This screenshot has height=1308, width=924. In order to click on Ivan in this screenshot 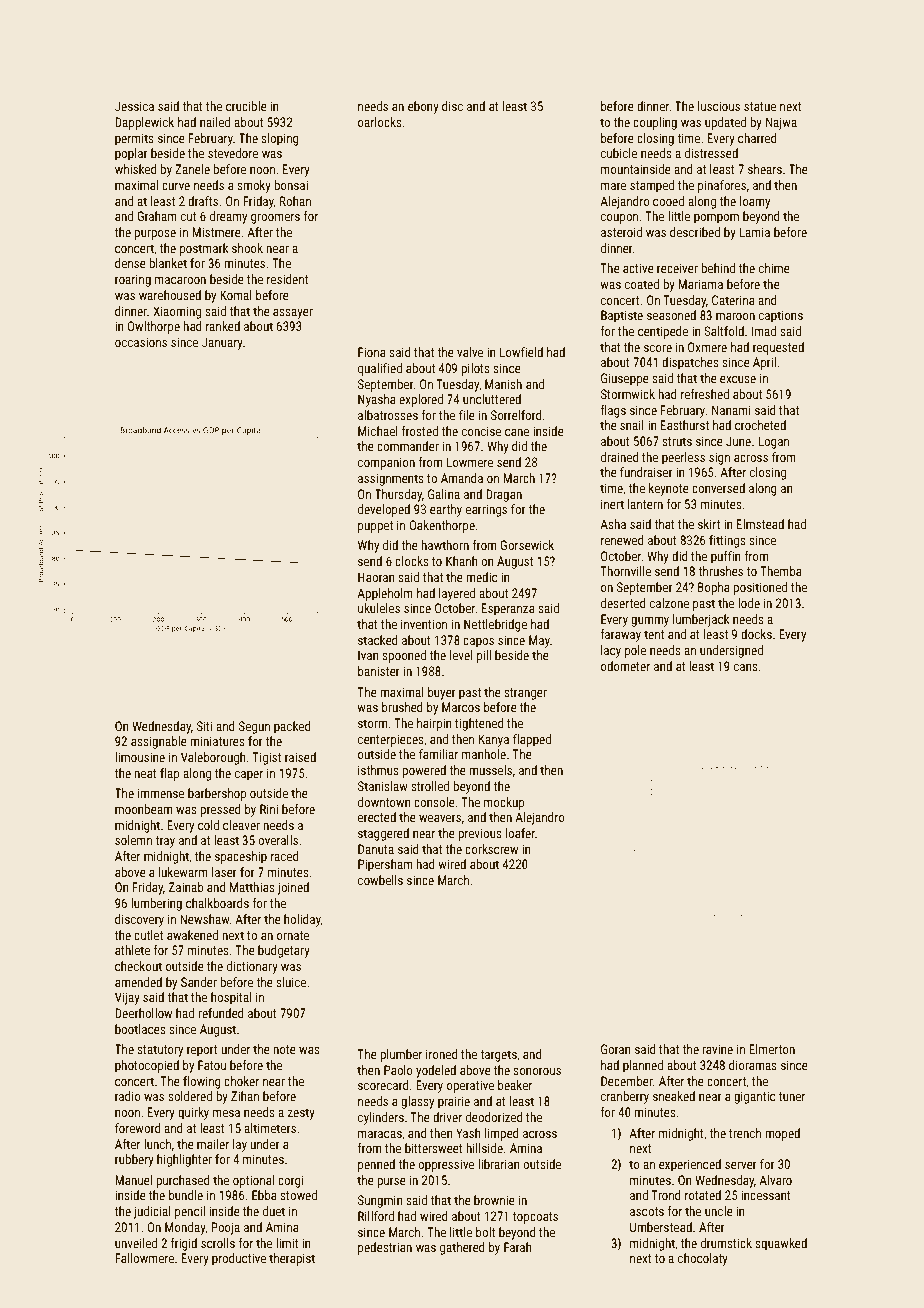, I will do `click(368, 655)`.
